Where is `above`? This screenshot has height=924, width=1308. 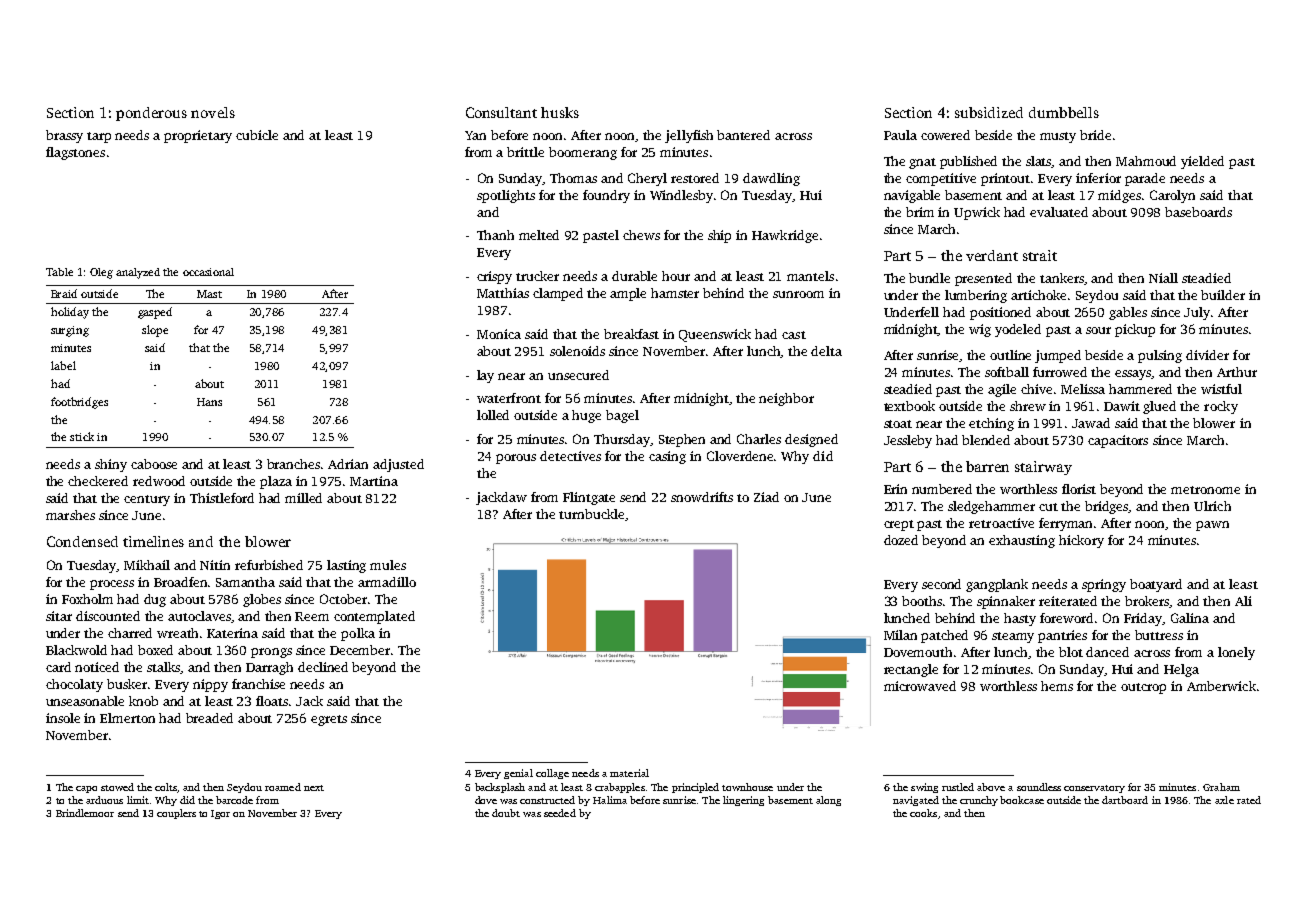 above is located at coordinates (991, 787).
